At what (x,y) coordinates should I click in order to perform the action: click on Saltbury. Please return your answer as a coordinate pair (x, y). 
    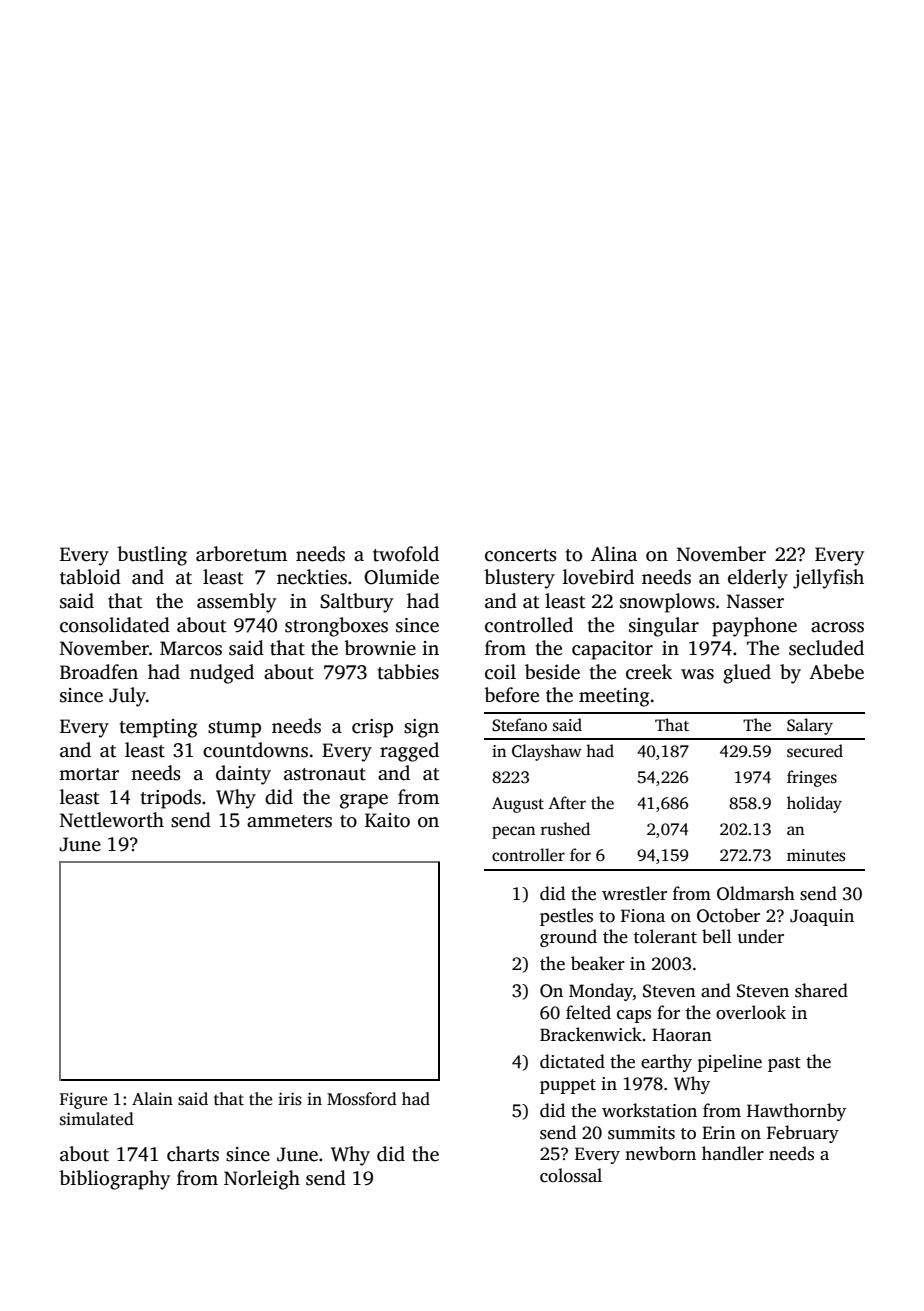
    Looking at the image, I should click on (356, 603).
